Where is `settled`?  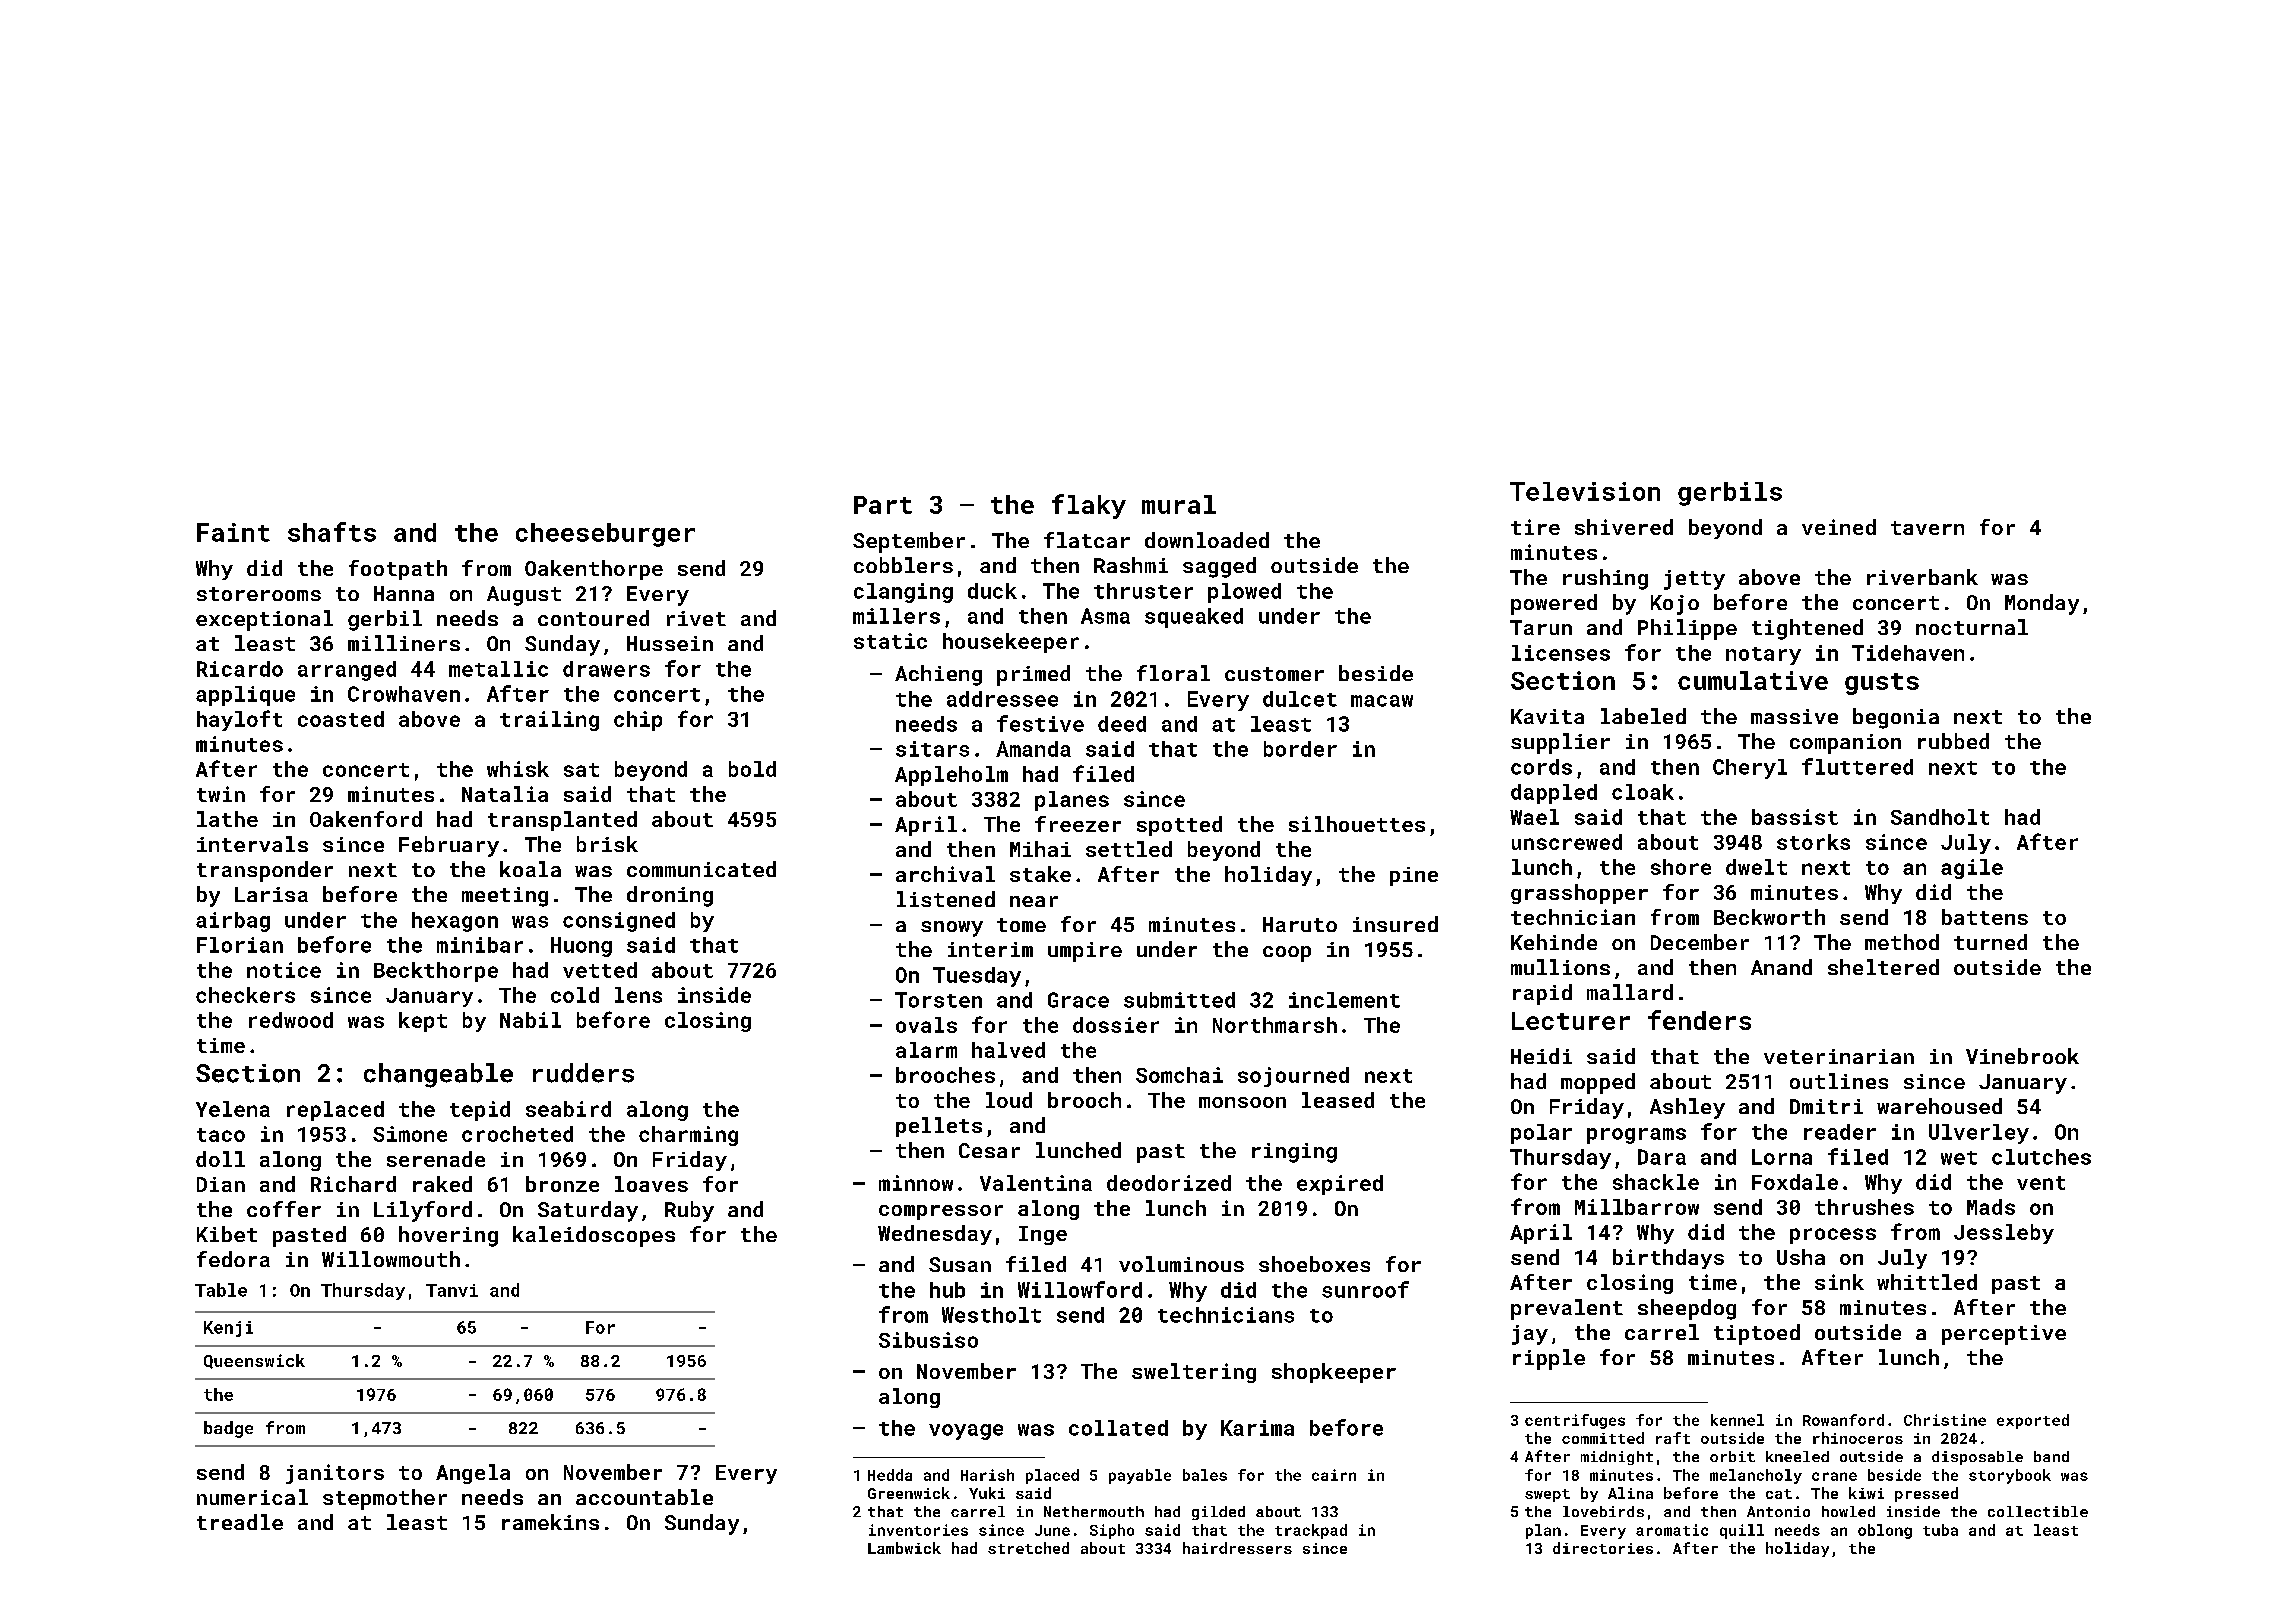
settled is located at coordinates (1129, 849).
